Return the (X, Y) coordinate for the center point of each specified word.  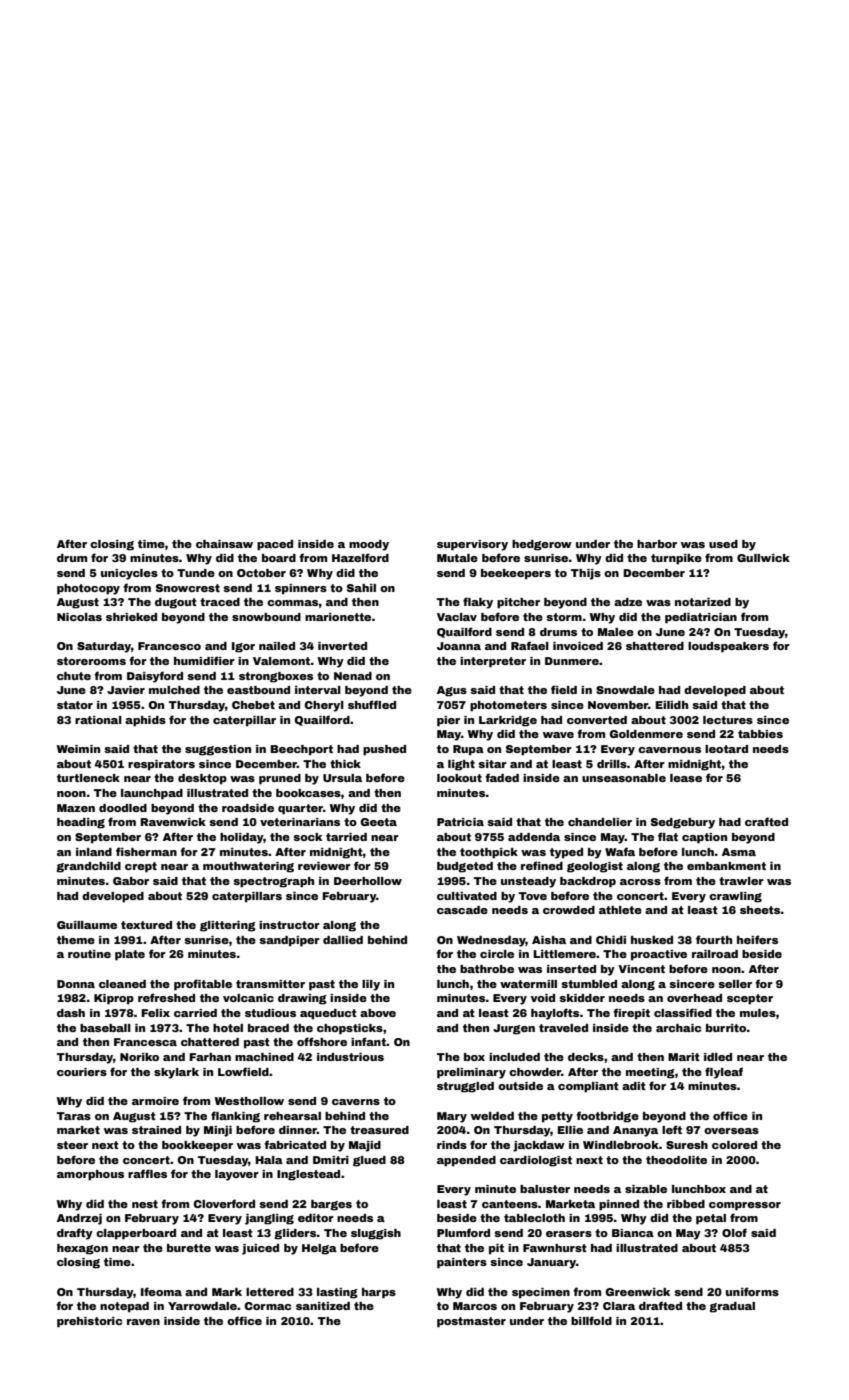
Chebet (253, 705)
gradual (732, 1307)
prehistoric (89, 1322)
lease (686, 778)
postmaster (471, 1322)
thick (345, 764)
